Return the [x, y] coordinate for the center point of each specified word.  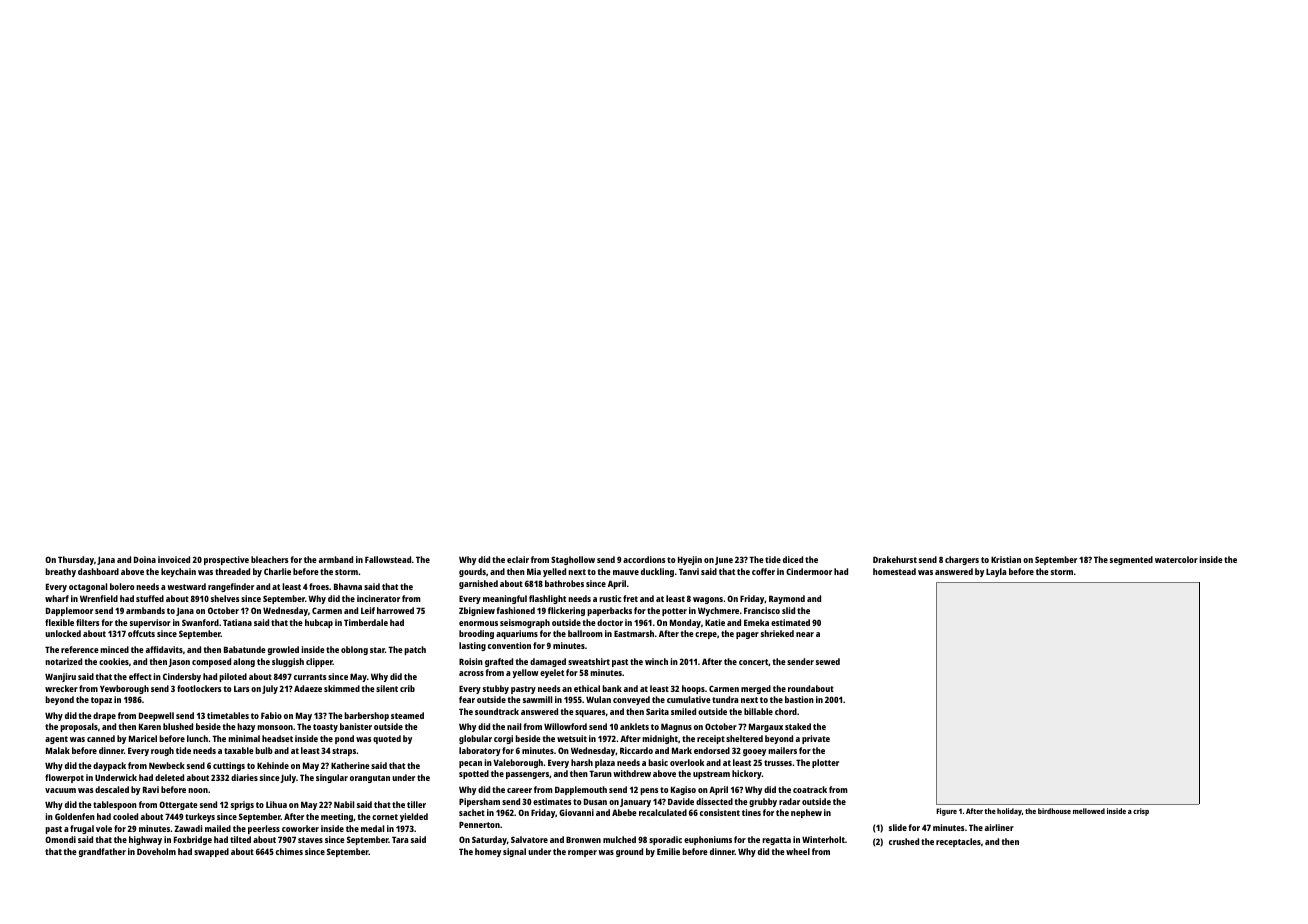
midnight [660, 739]
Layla [996, 572]
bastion [799, 699]
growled [283, 650]
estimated [790, 622]
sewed [828, 661]
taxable [239, 750]
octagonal [88, 587]
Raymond [787, 599]
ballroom [585, 633]
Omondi [60, 839]
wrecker [61, 688]
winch [656, 661]
